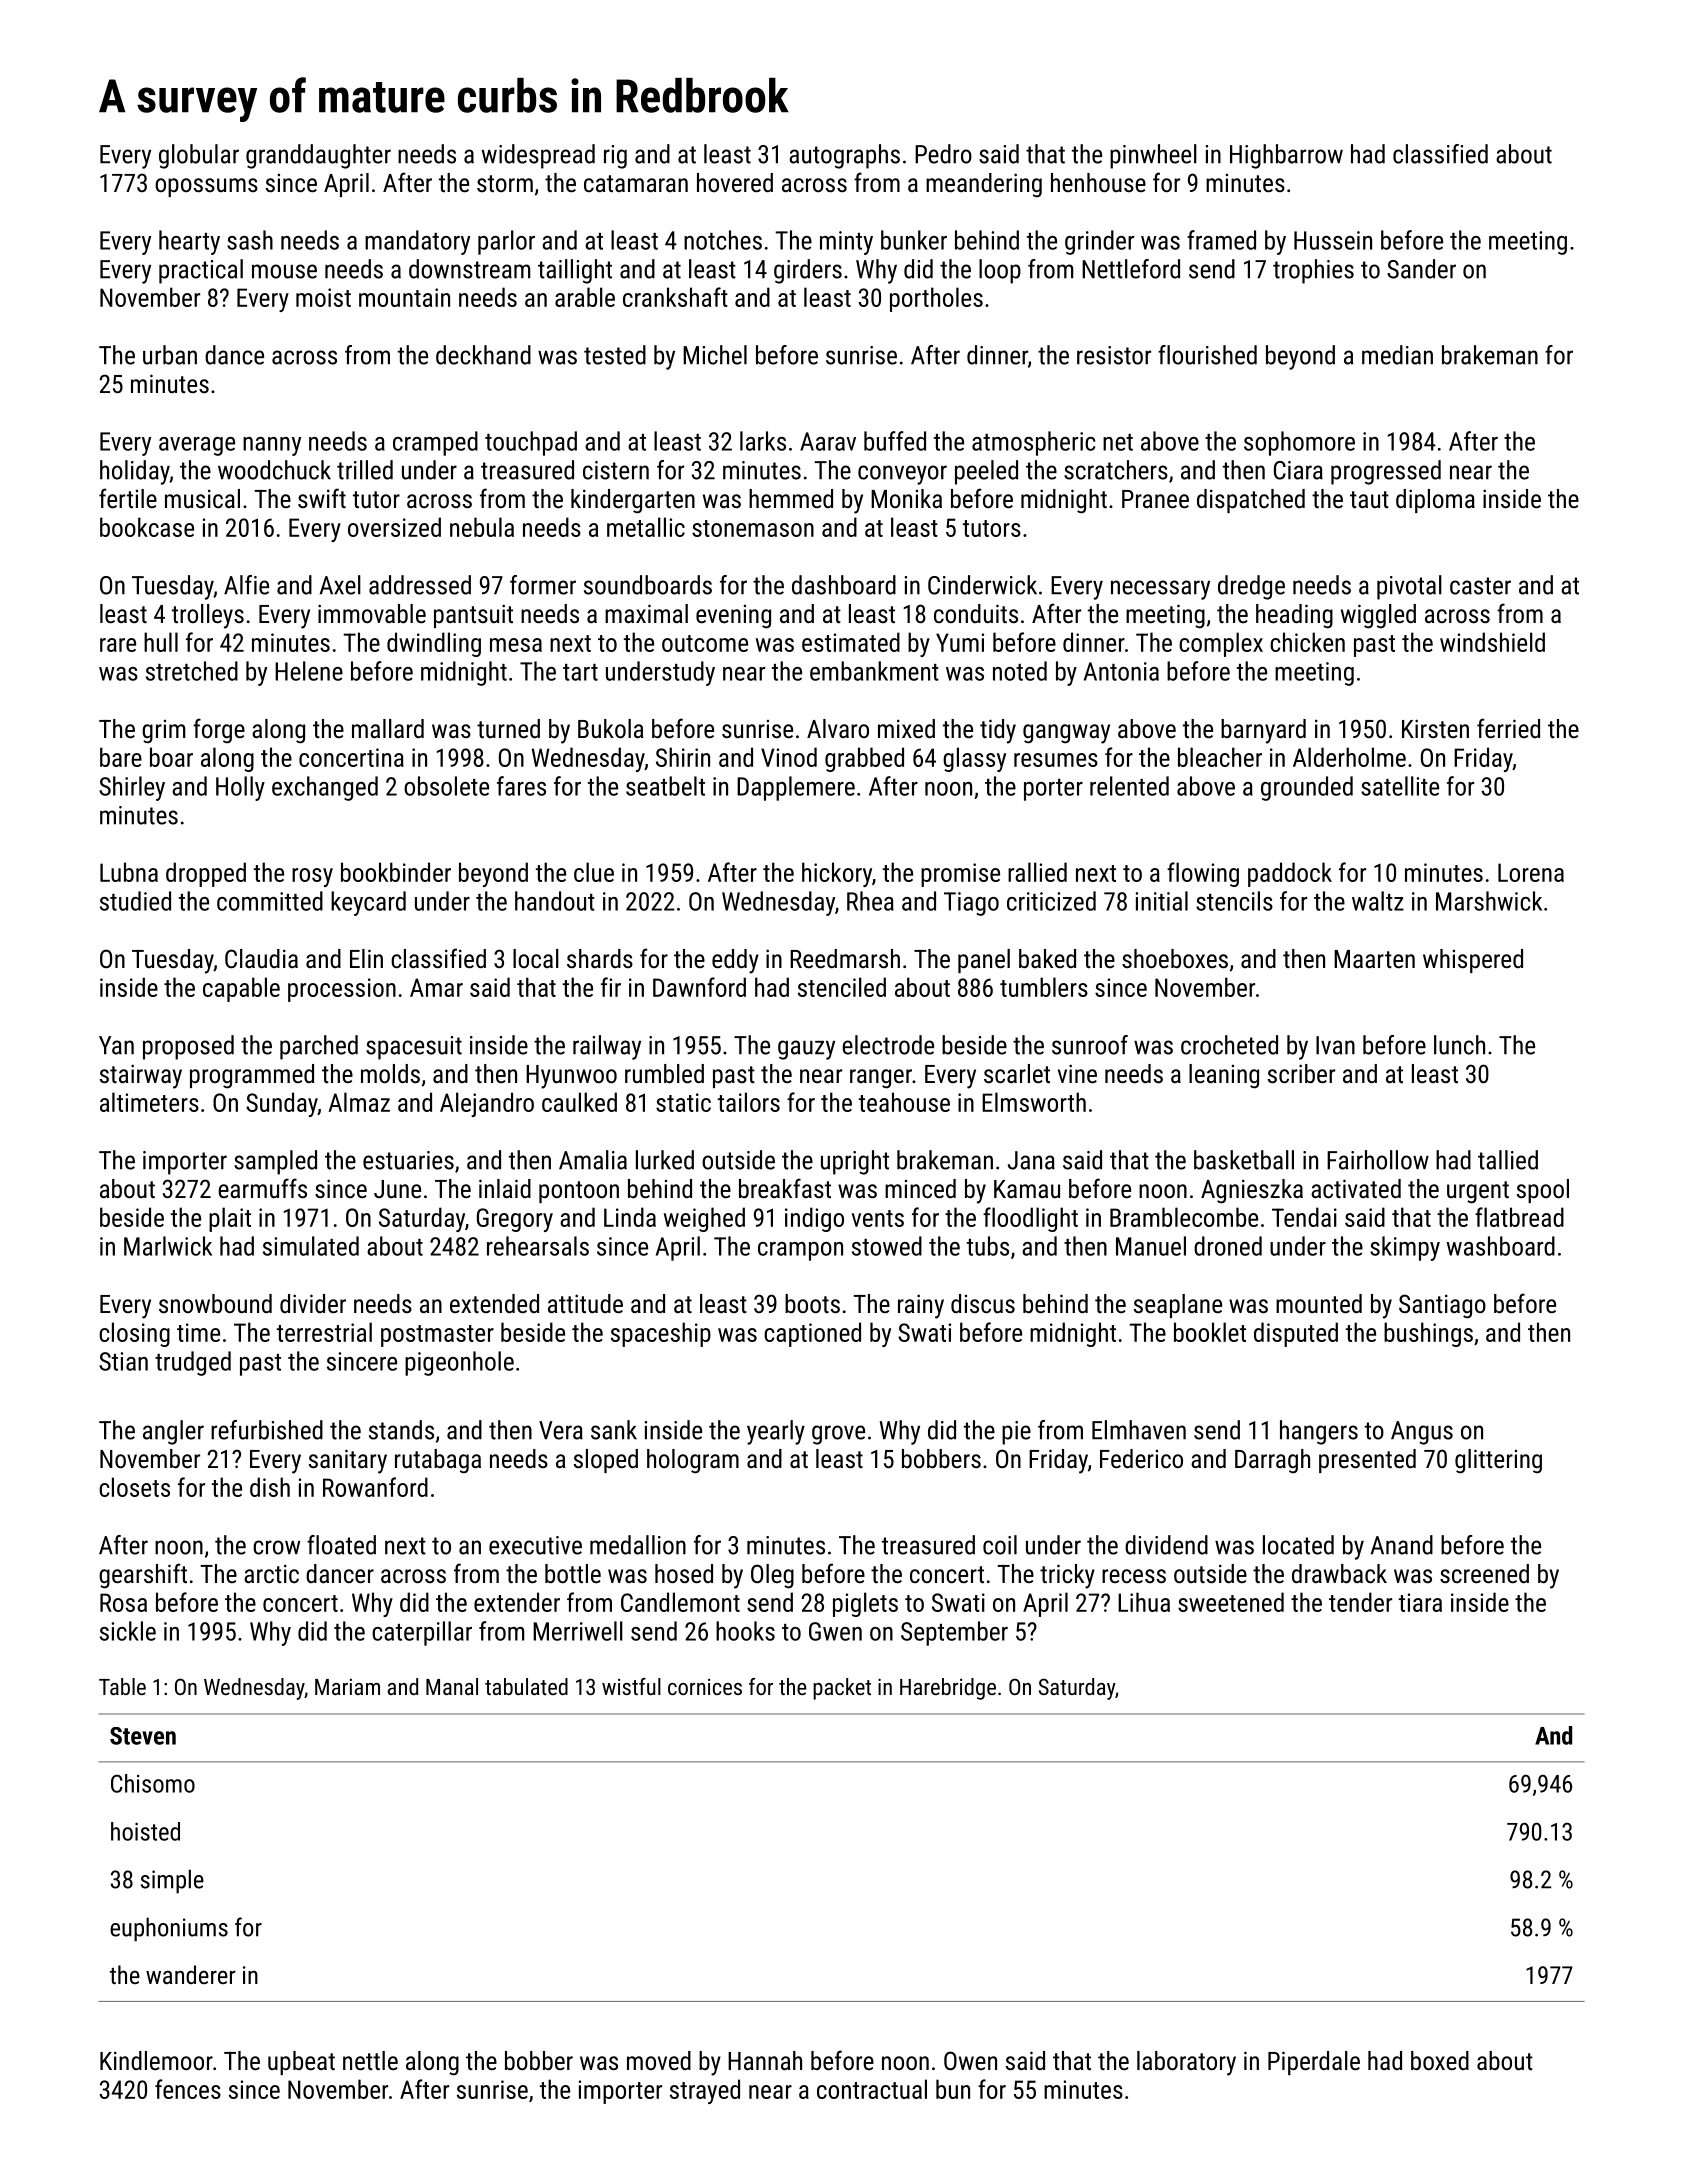 This screenshot has height=2178, width=1683. What do you see at coordinates (1484, 1573) in the screenshot?
I see `screened` at bounding box center [1484, 1573].
